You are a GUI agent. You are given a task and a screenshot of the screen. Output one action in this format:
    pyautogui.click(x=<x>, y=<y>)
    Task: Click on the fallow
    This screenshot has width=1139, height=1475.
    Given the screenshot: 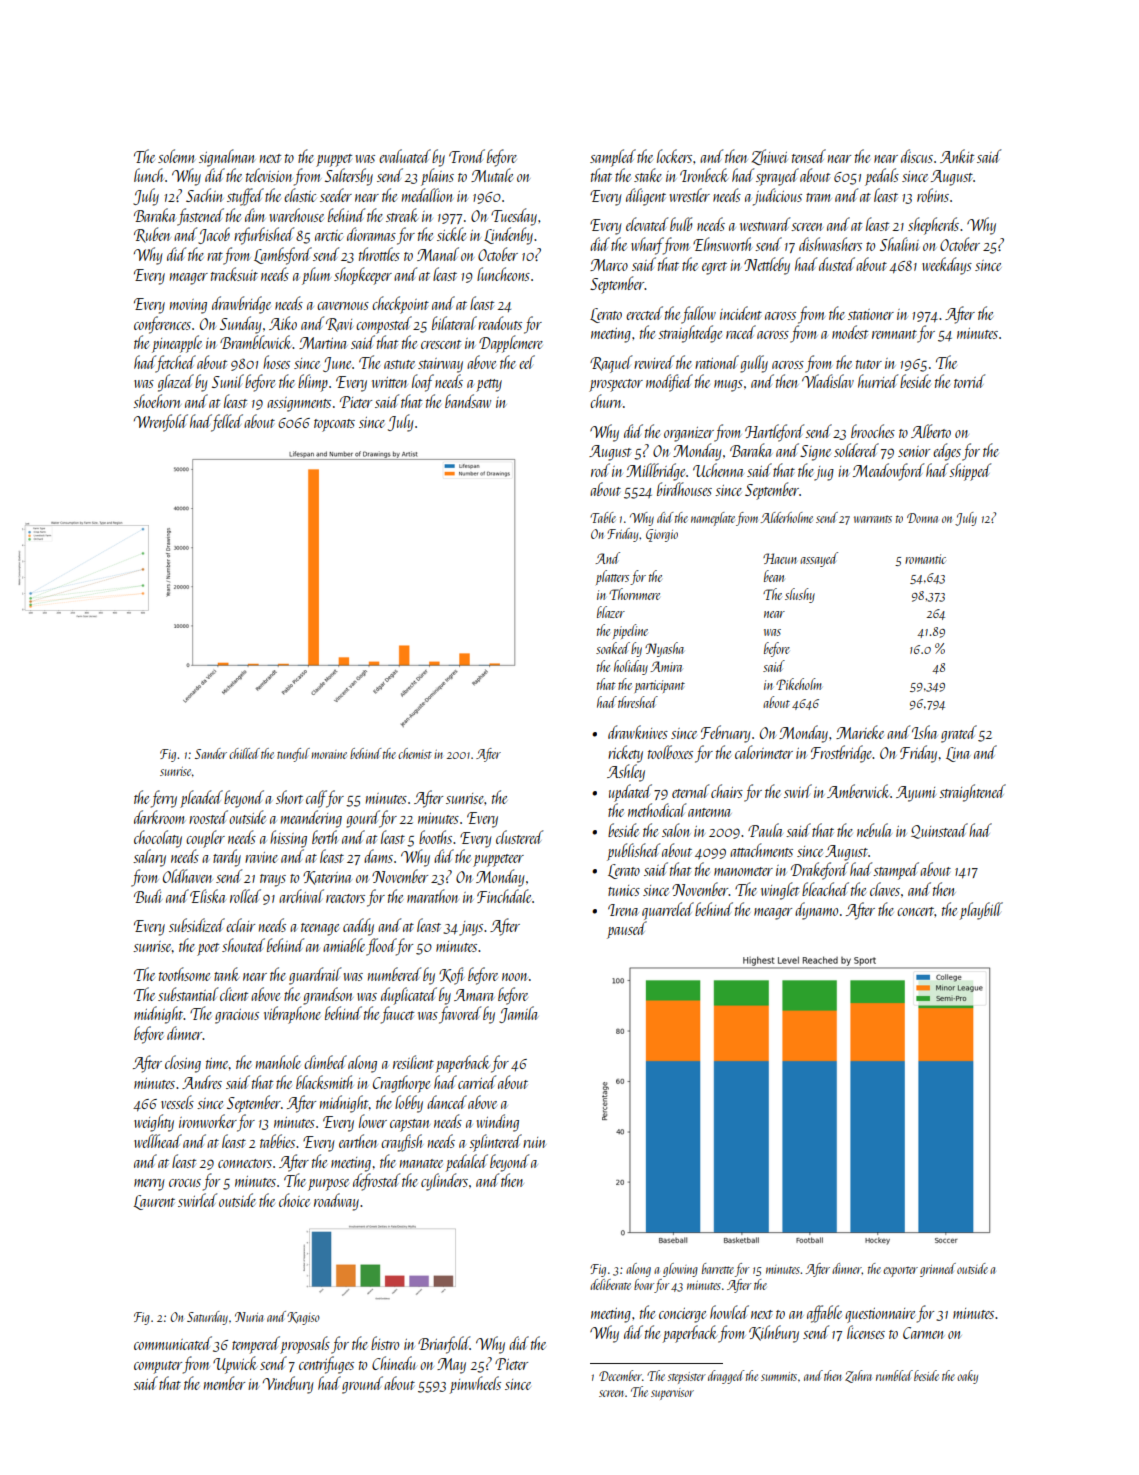 What is the action you would take?
    pyautogui.click(x=698, y=315)
